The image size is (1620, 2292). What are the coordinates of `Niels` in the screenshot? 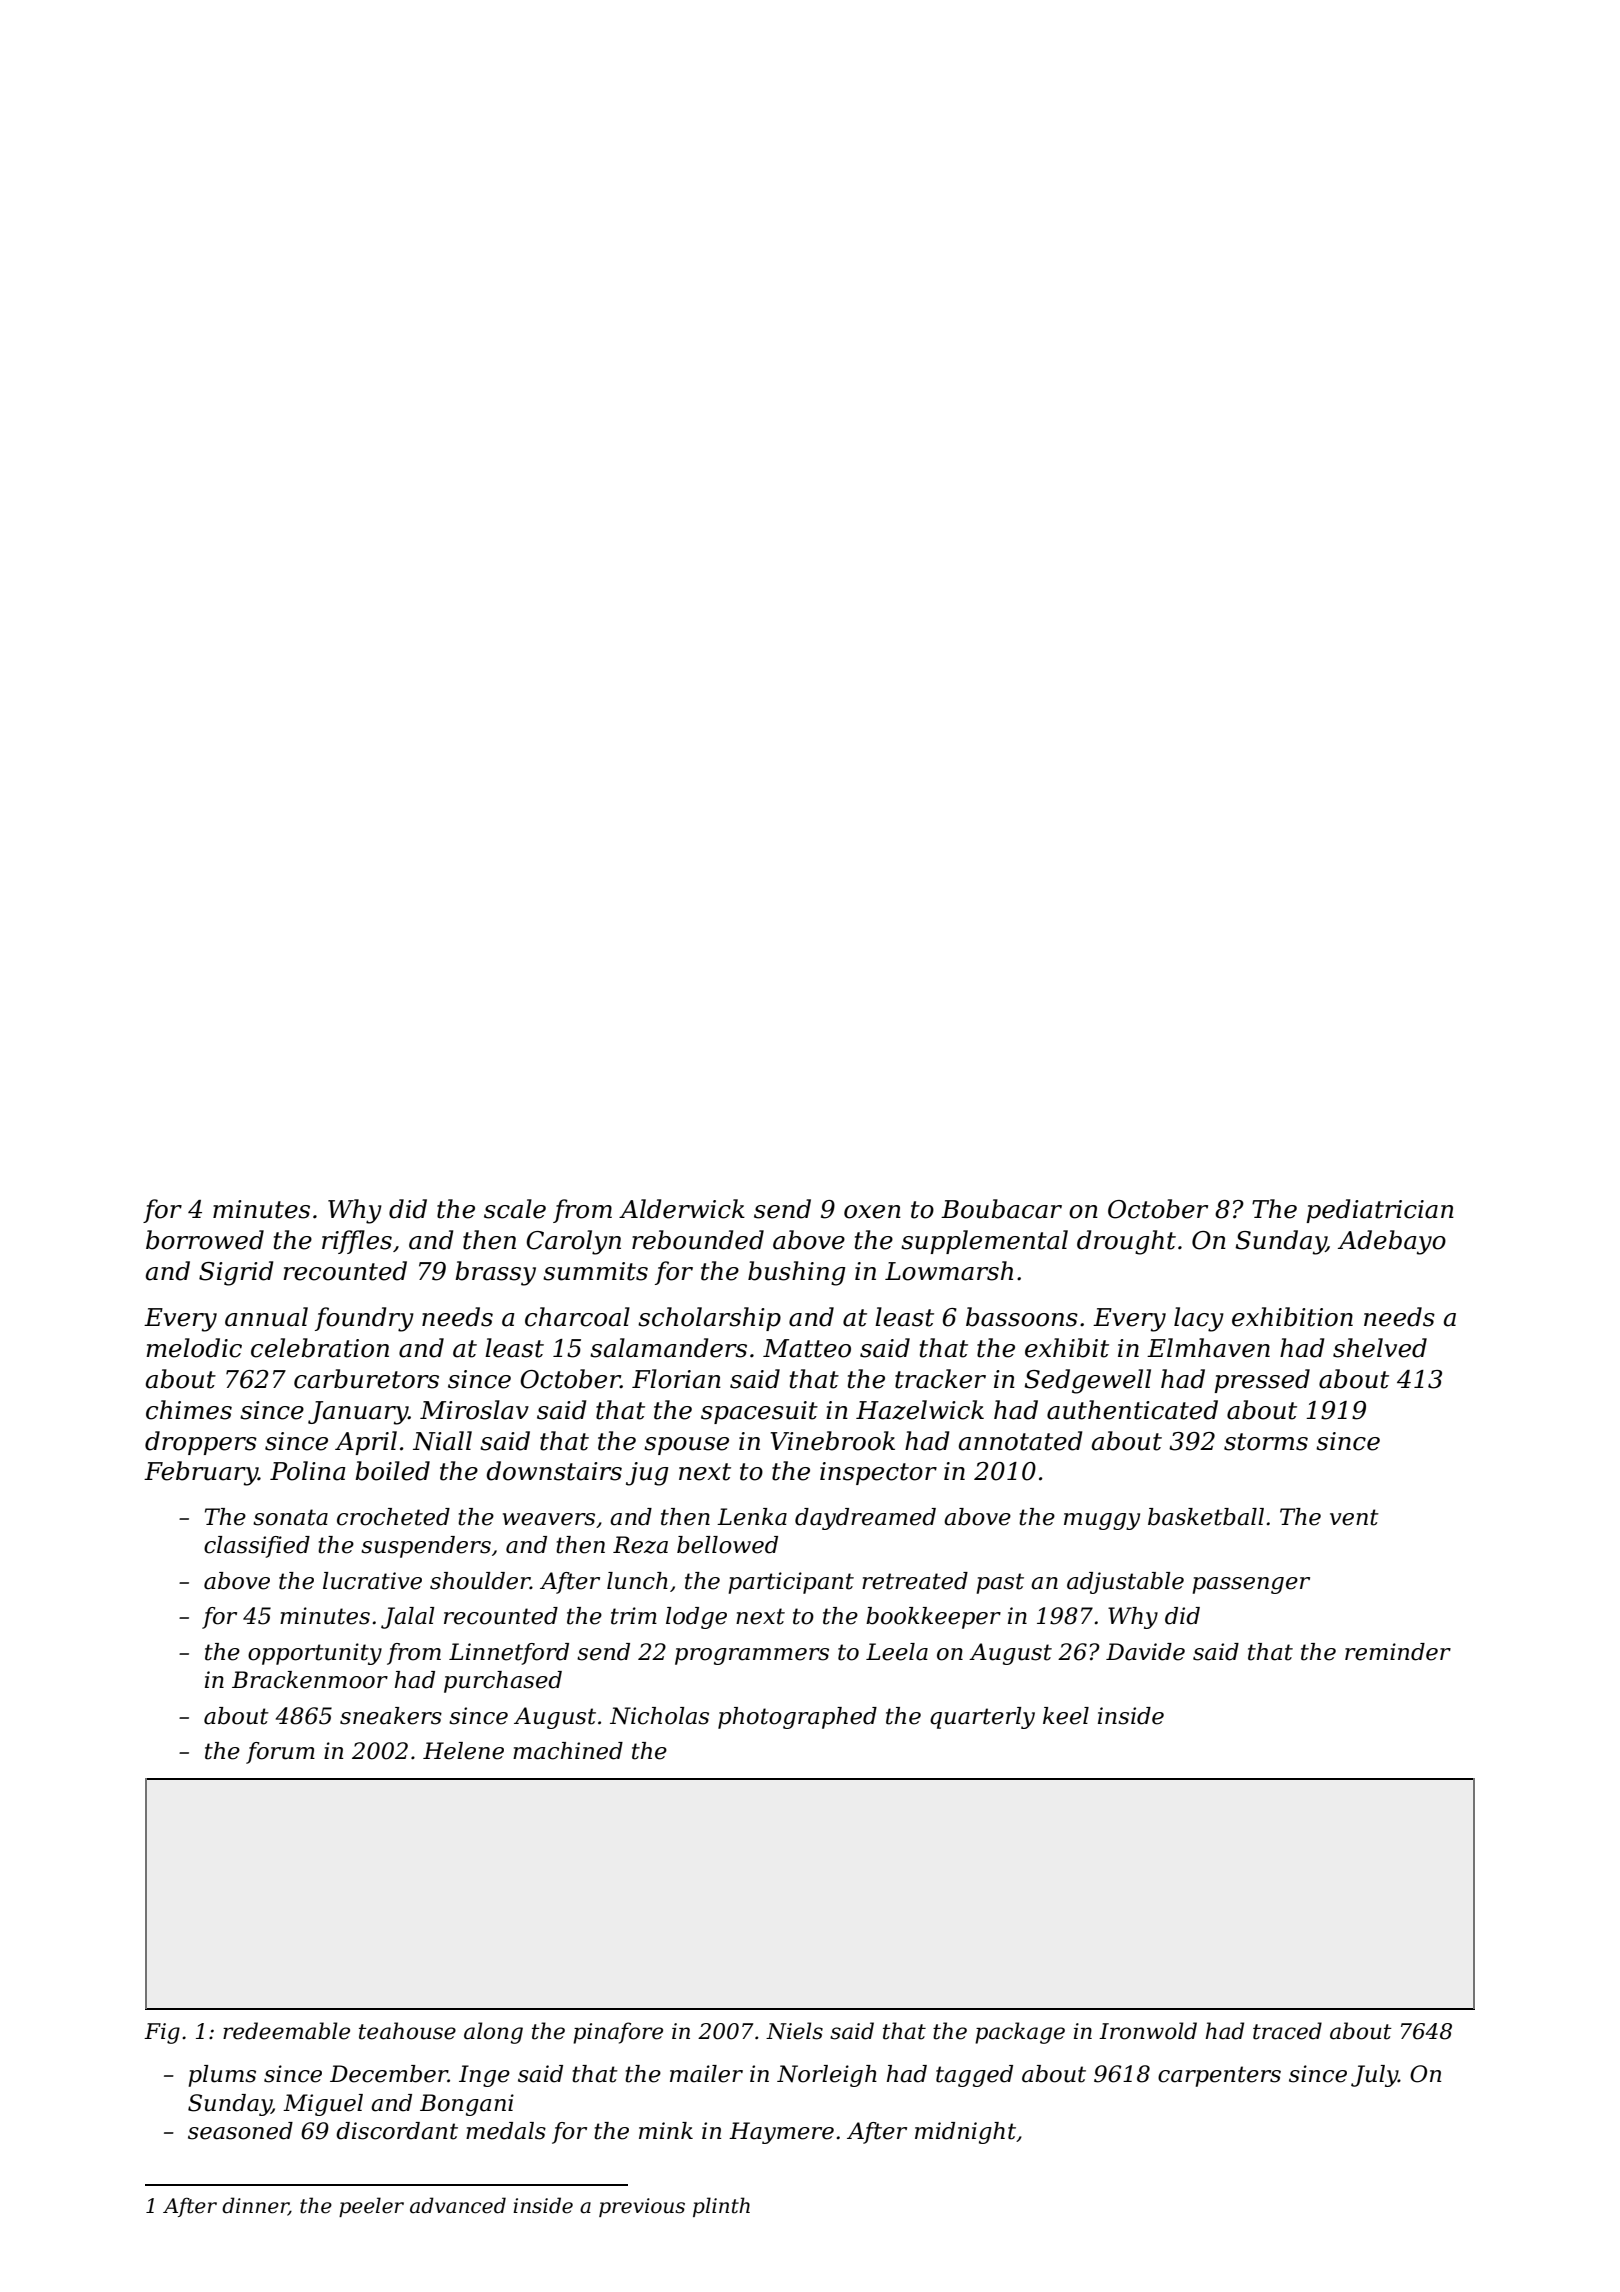 It's located at (794, 2031).
